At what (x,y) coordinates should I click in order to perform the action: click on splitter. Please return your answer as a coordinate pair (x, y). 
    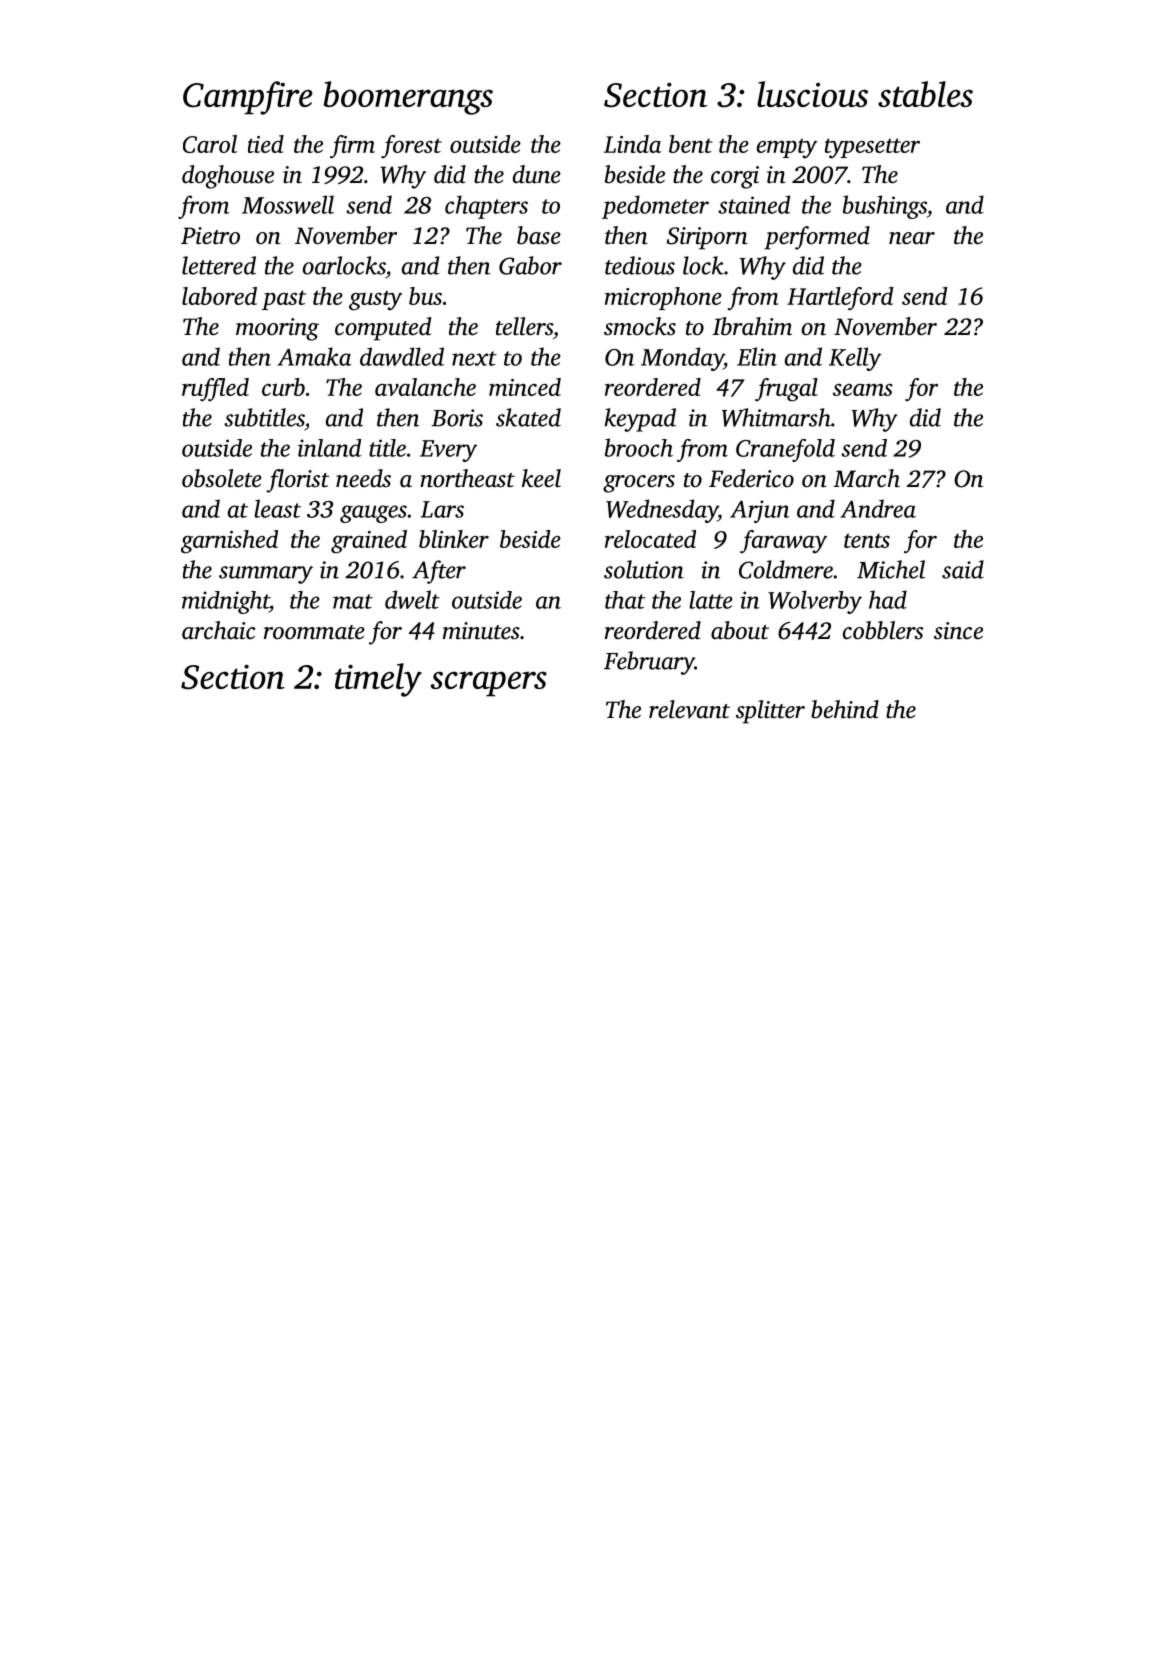
    Looking at the image, I should click on (770, 712).
